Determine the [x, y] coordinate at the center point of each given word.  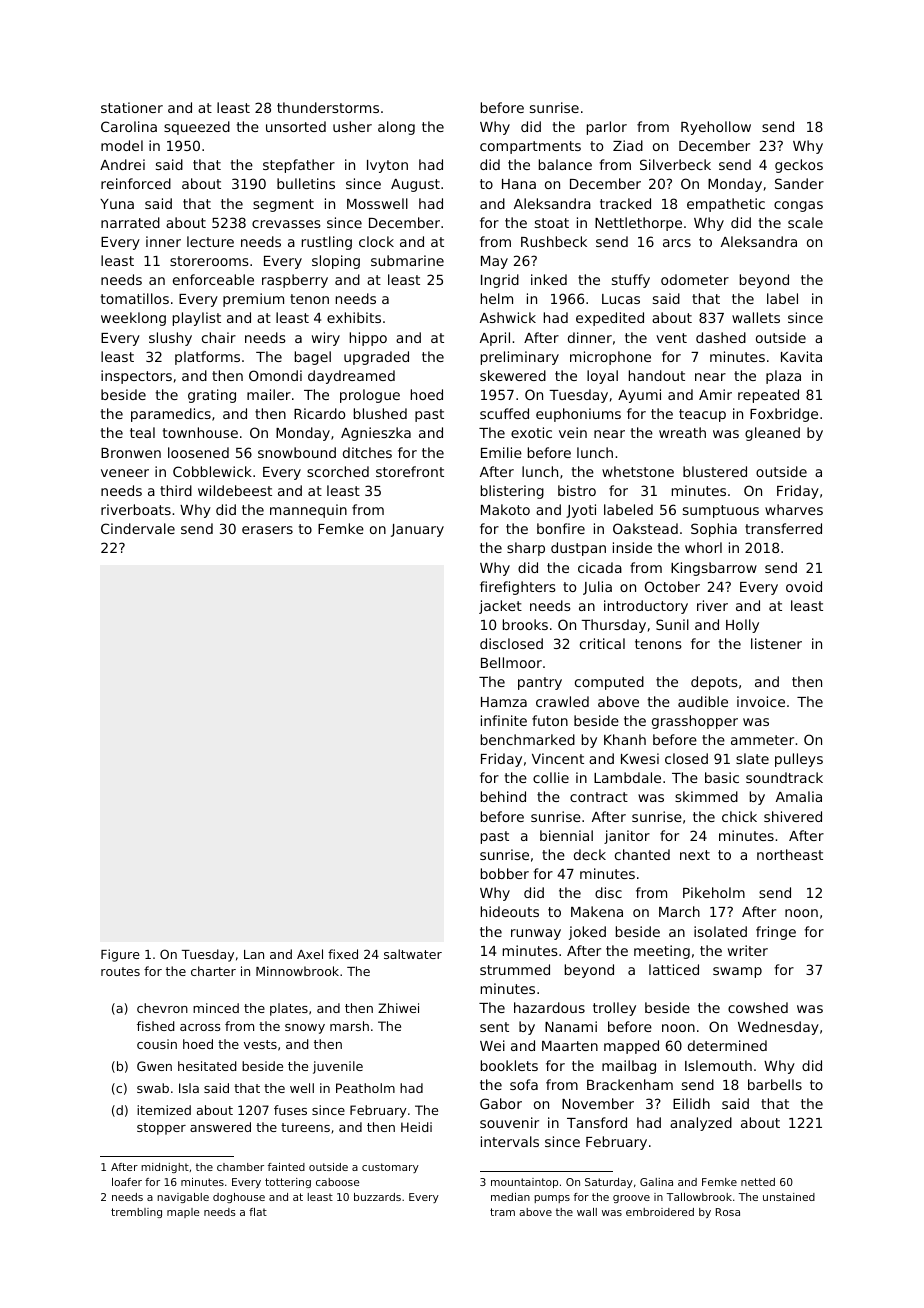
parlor [607, 128]
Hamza [504, 702]
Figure [120, 955]
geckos [799, 166]
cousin [157, 1044]
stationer [132, 107]
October [672, 586]
